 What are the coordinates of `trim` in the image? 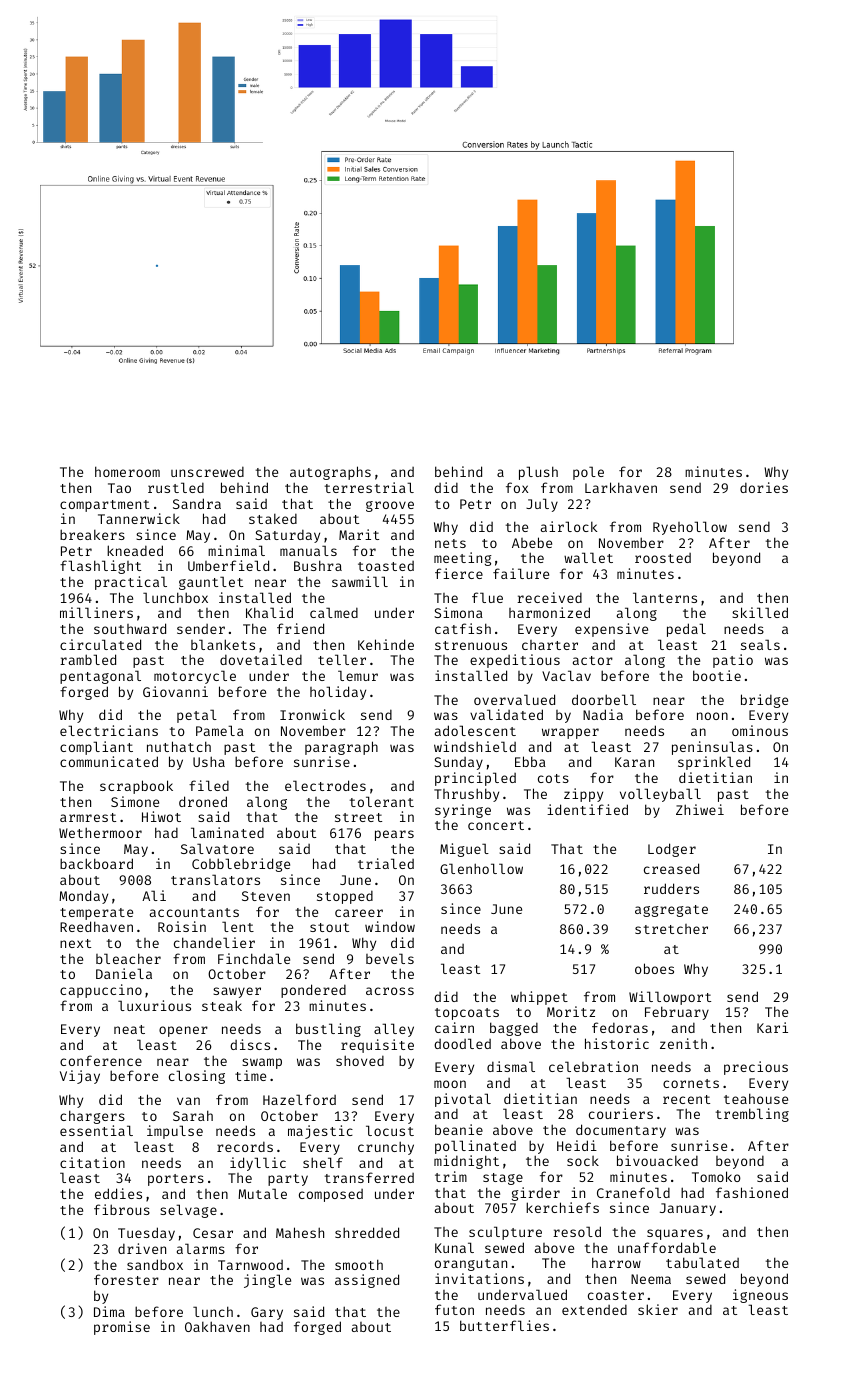 It's located at (451, 1176).
